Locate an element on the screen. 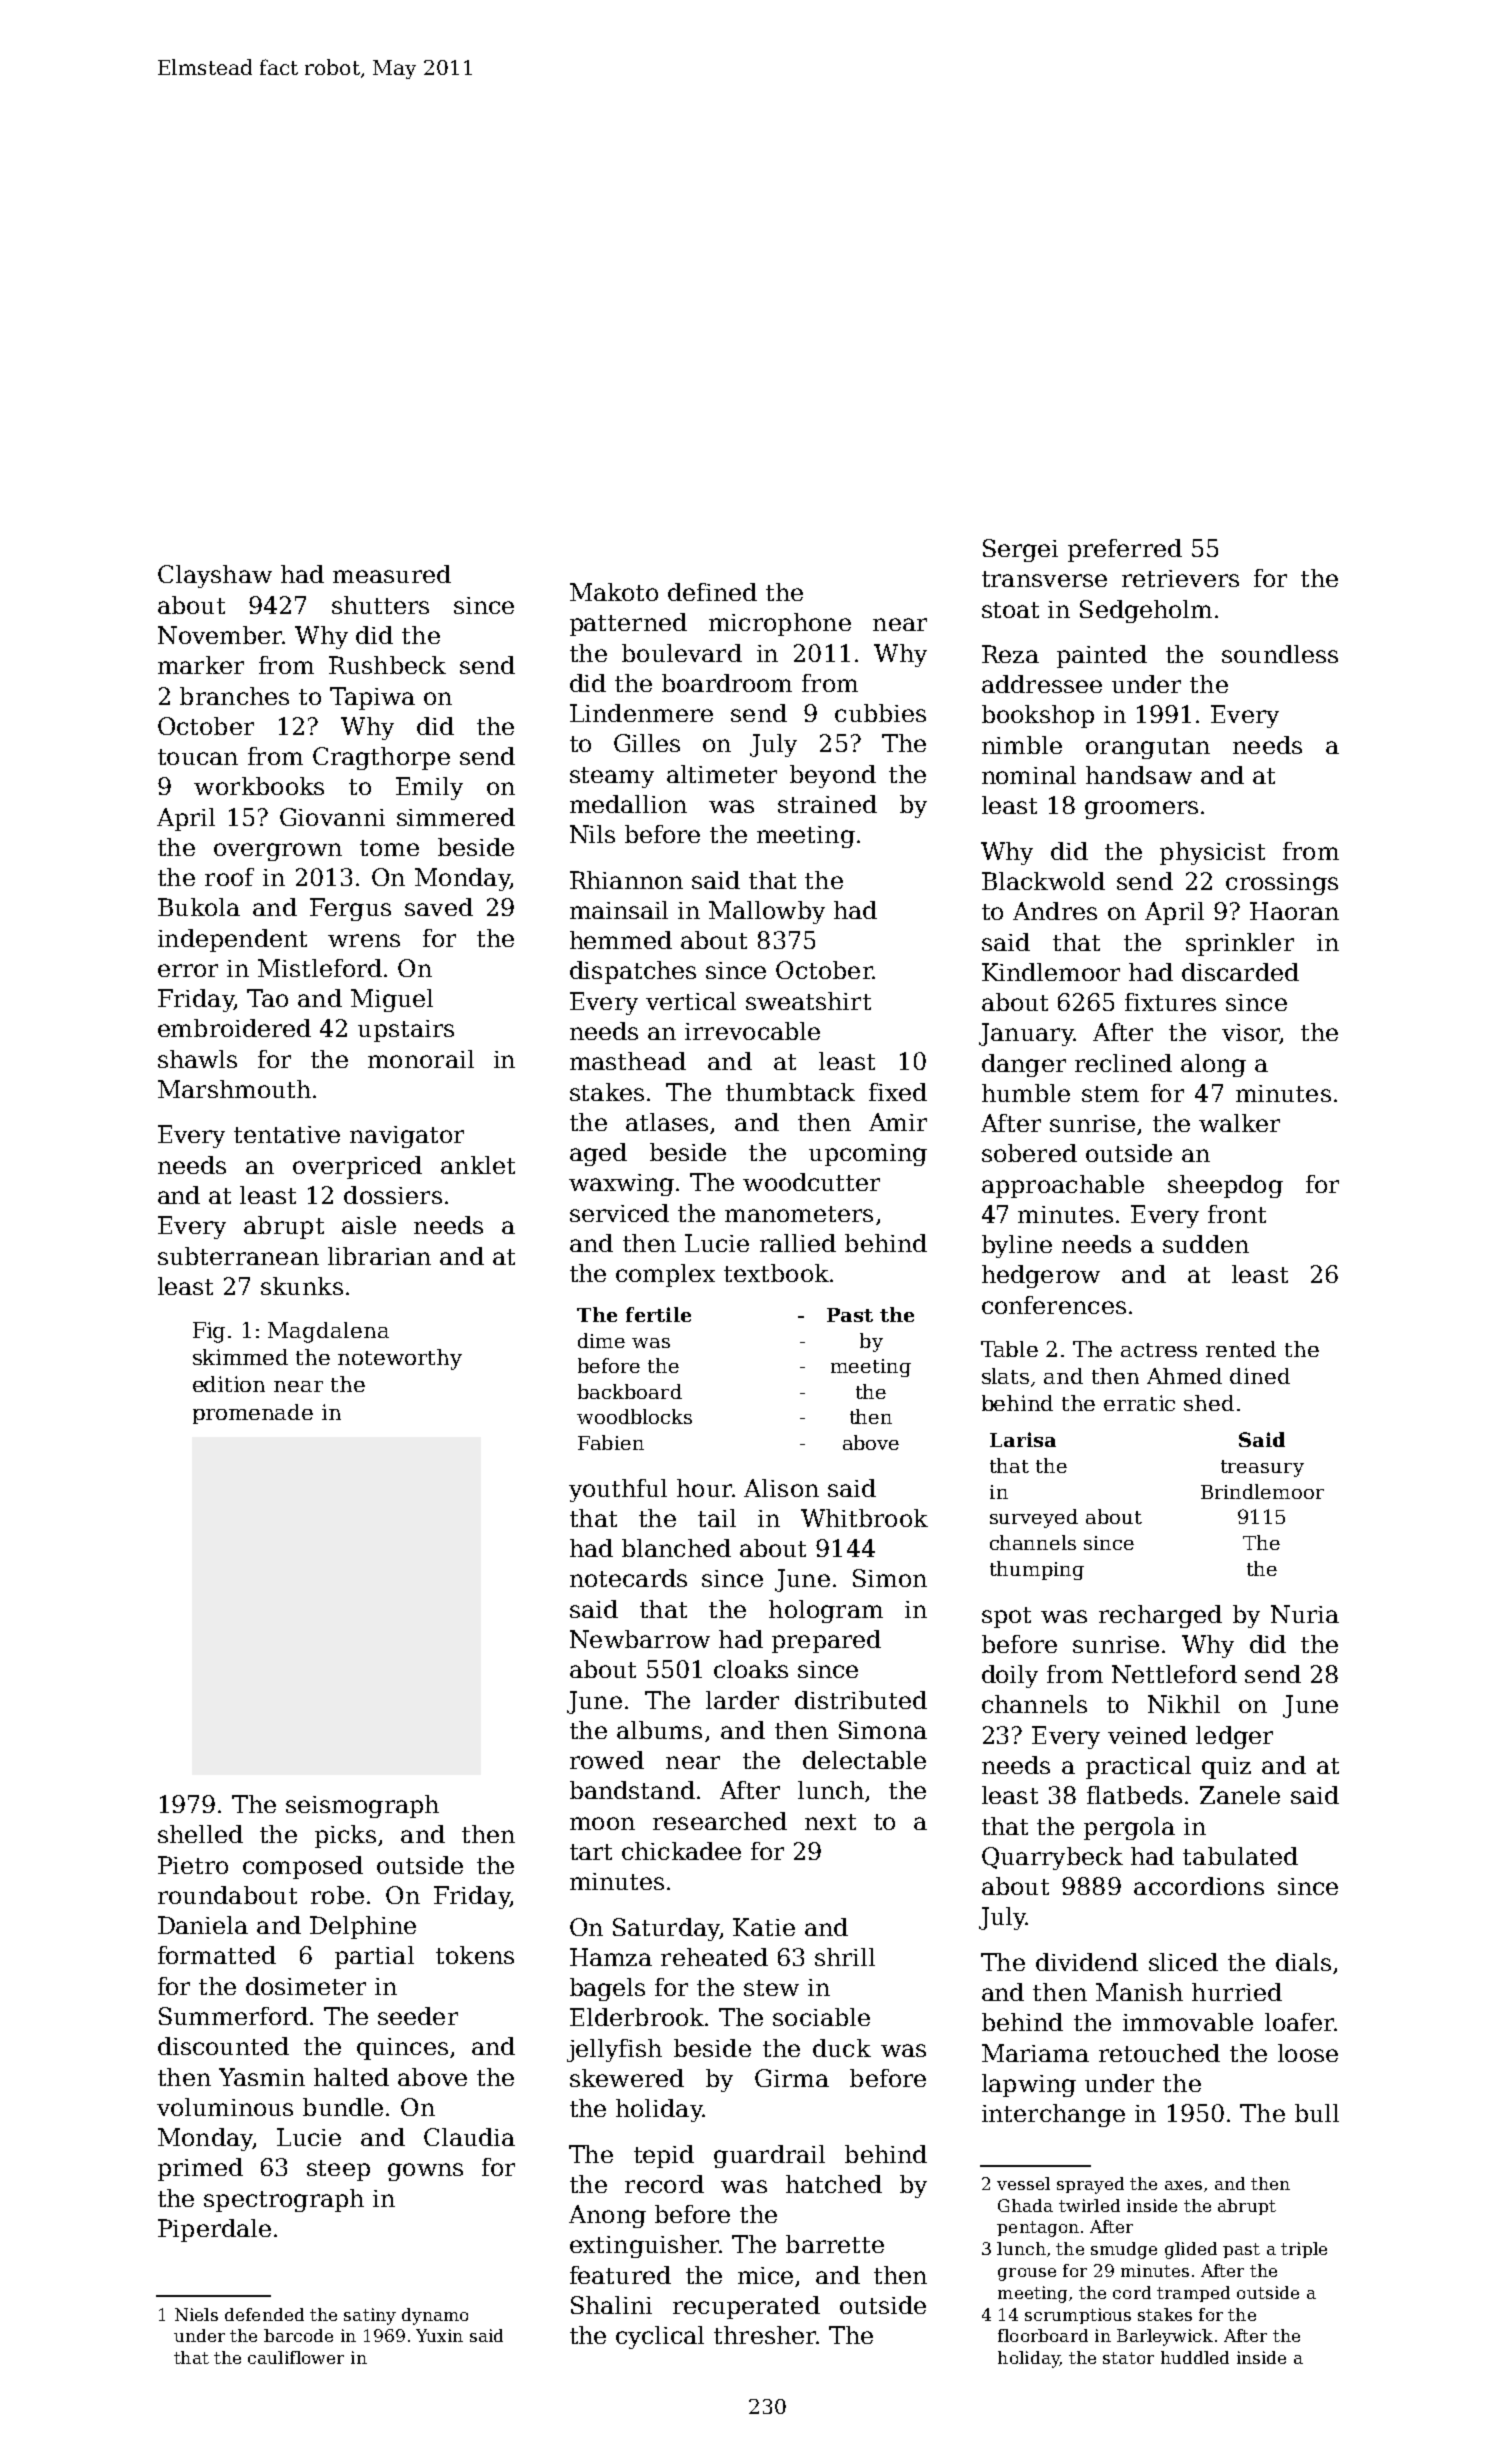 The width and height of the screenshot is (1496, 2464). shelled is located at coordinates (200, 1834).
